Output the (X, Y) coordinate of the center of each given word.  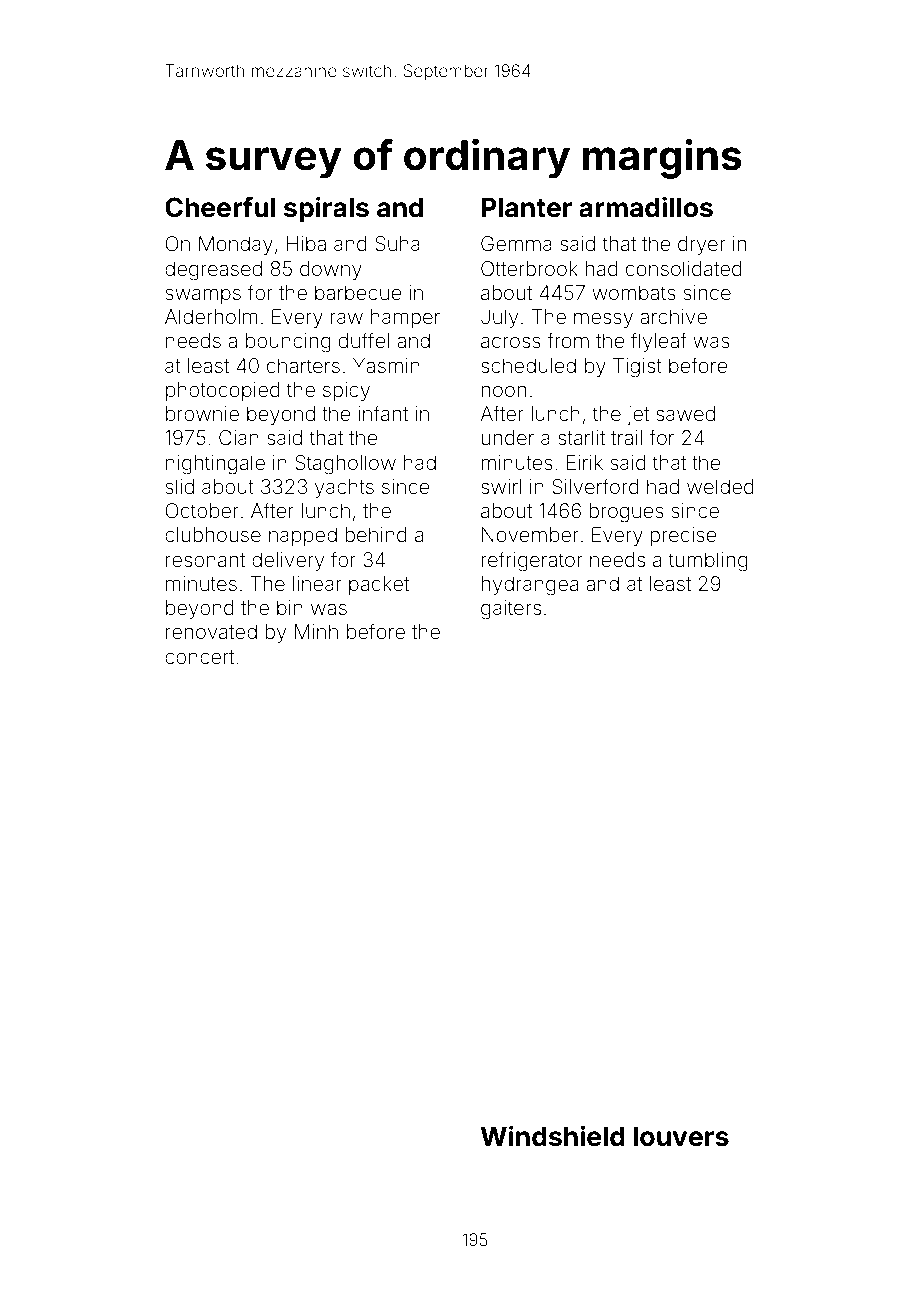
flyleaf (658, 342)
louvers (681, 1136)
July (499, 318)
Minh (316, 631)
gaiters (511, 610)
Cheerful (220, 207)
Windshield (552, 1136)
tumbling (708, 562)
